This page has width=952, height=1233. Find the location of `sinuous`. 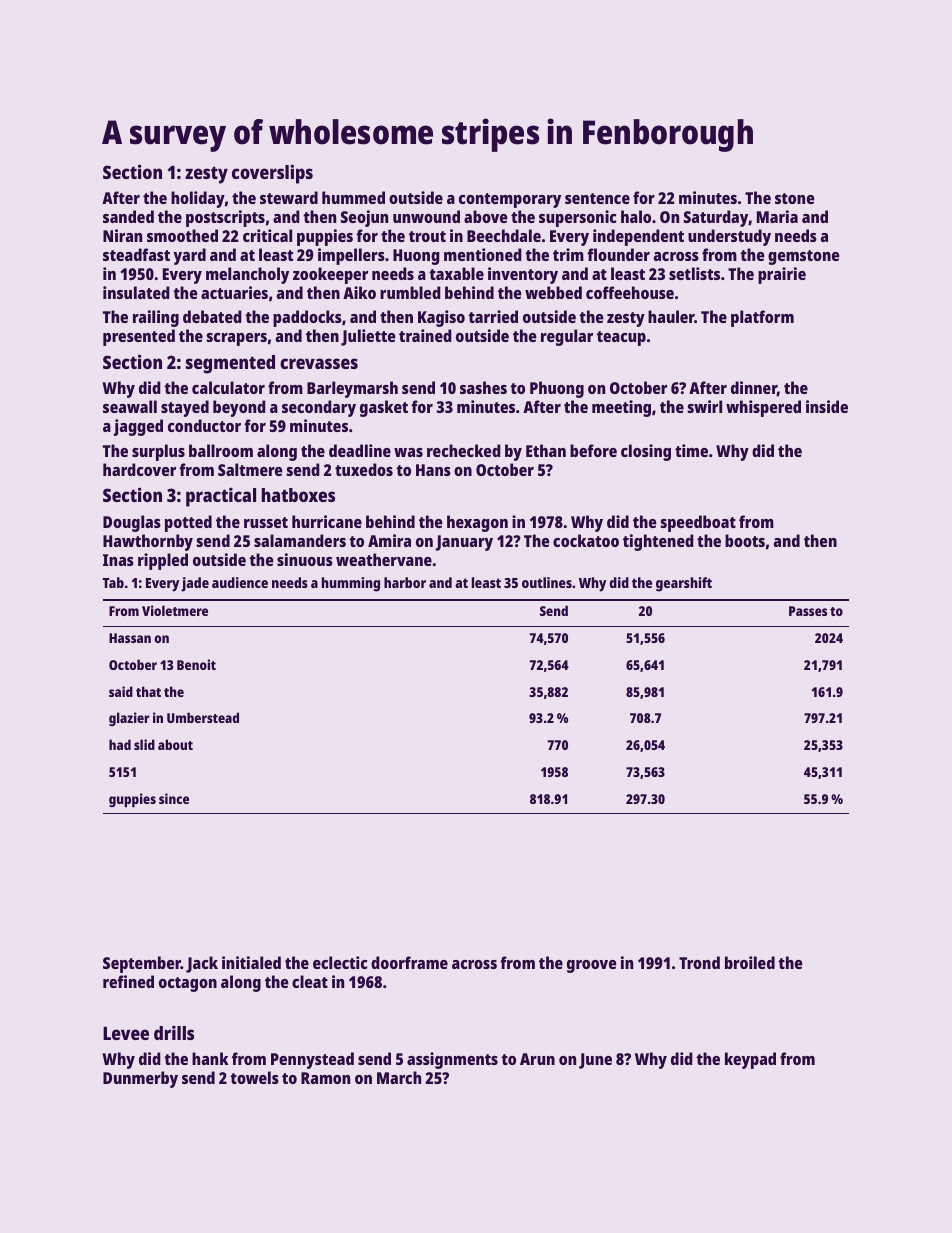

sinuous is located at coordinates (305, 559).
